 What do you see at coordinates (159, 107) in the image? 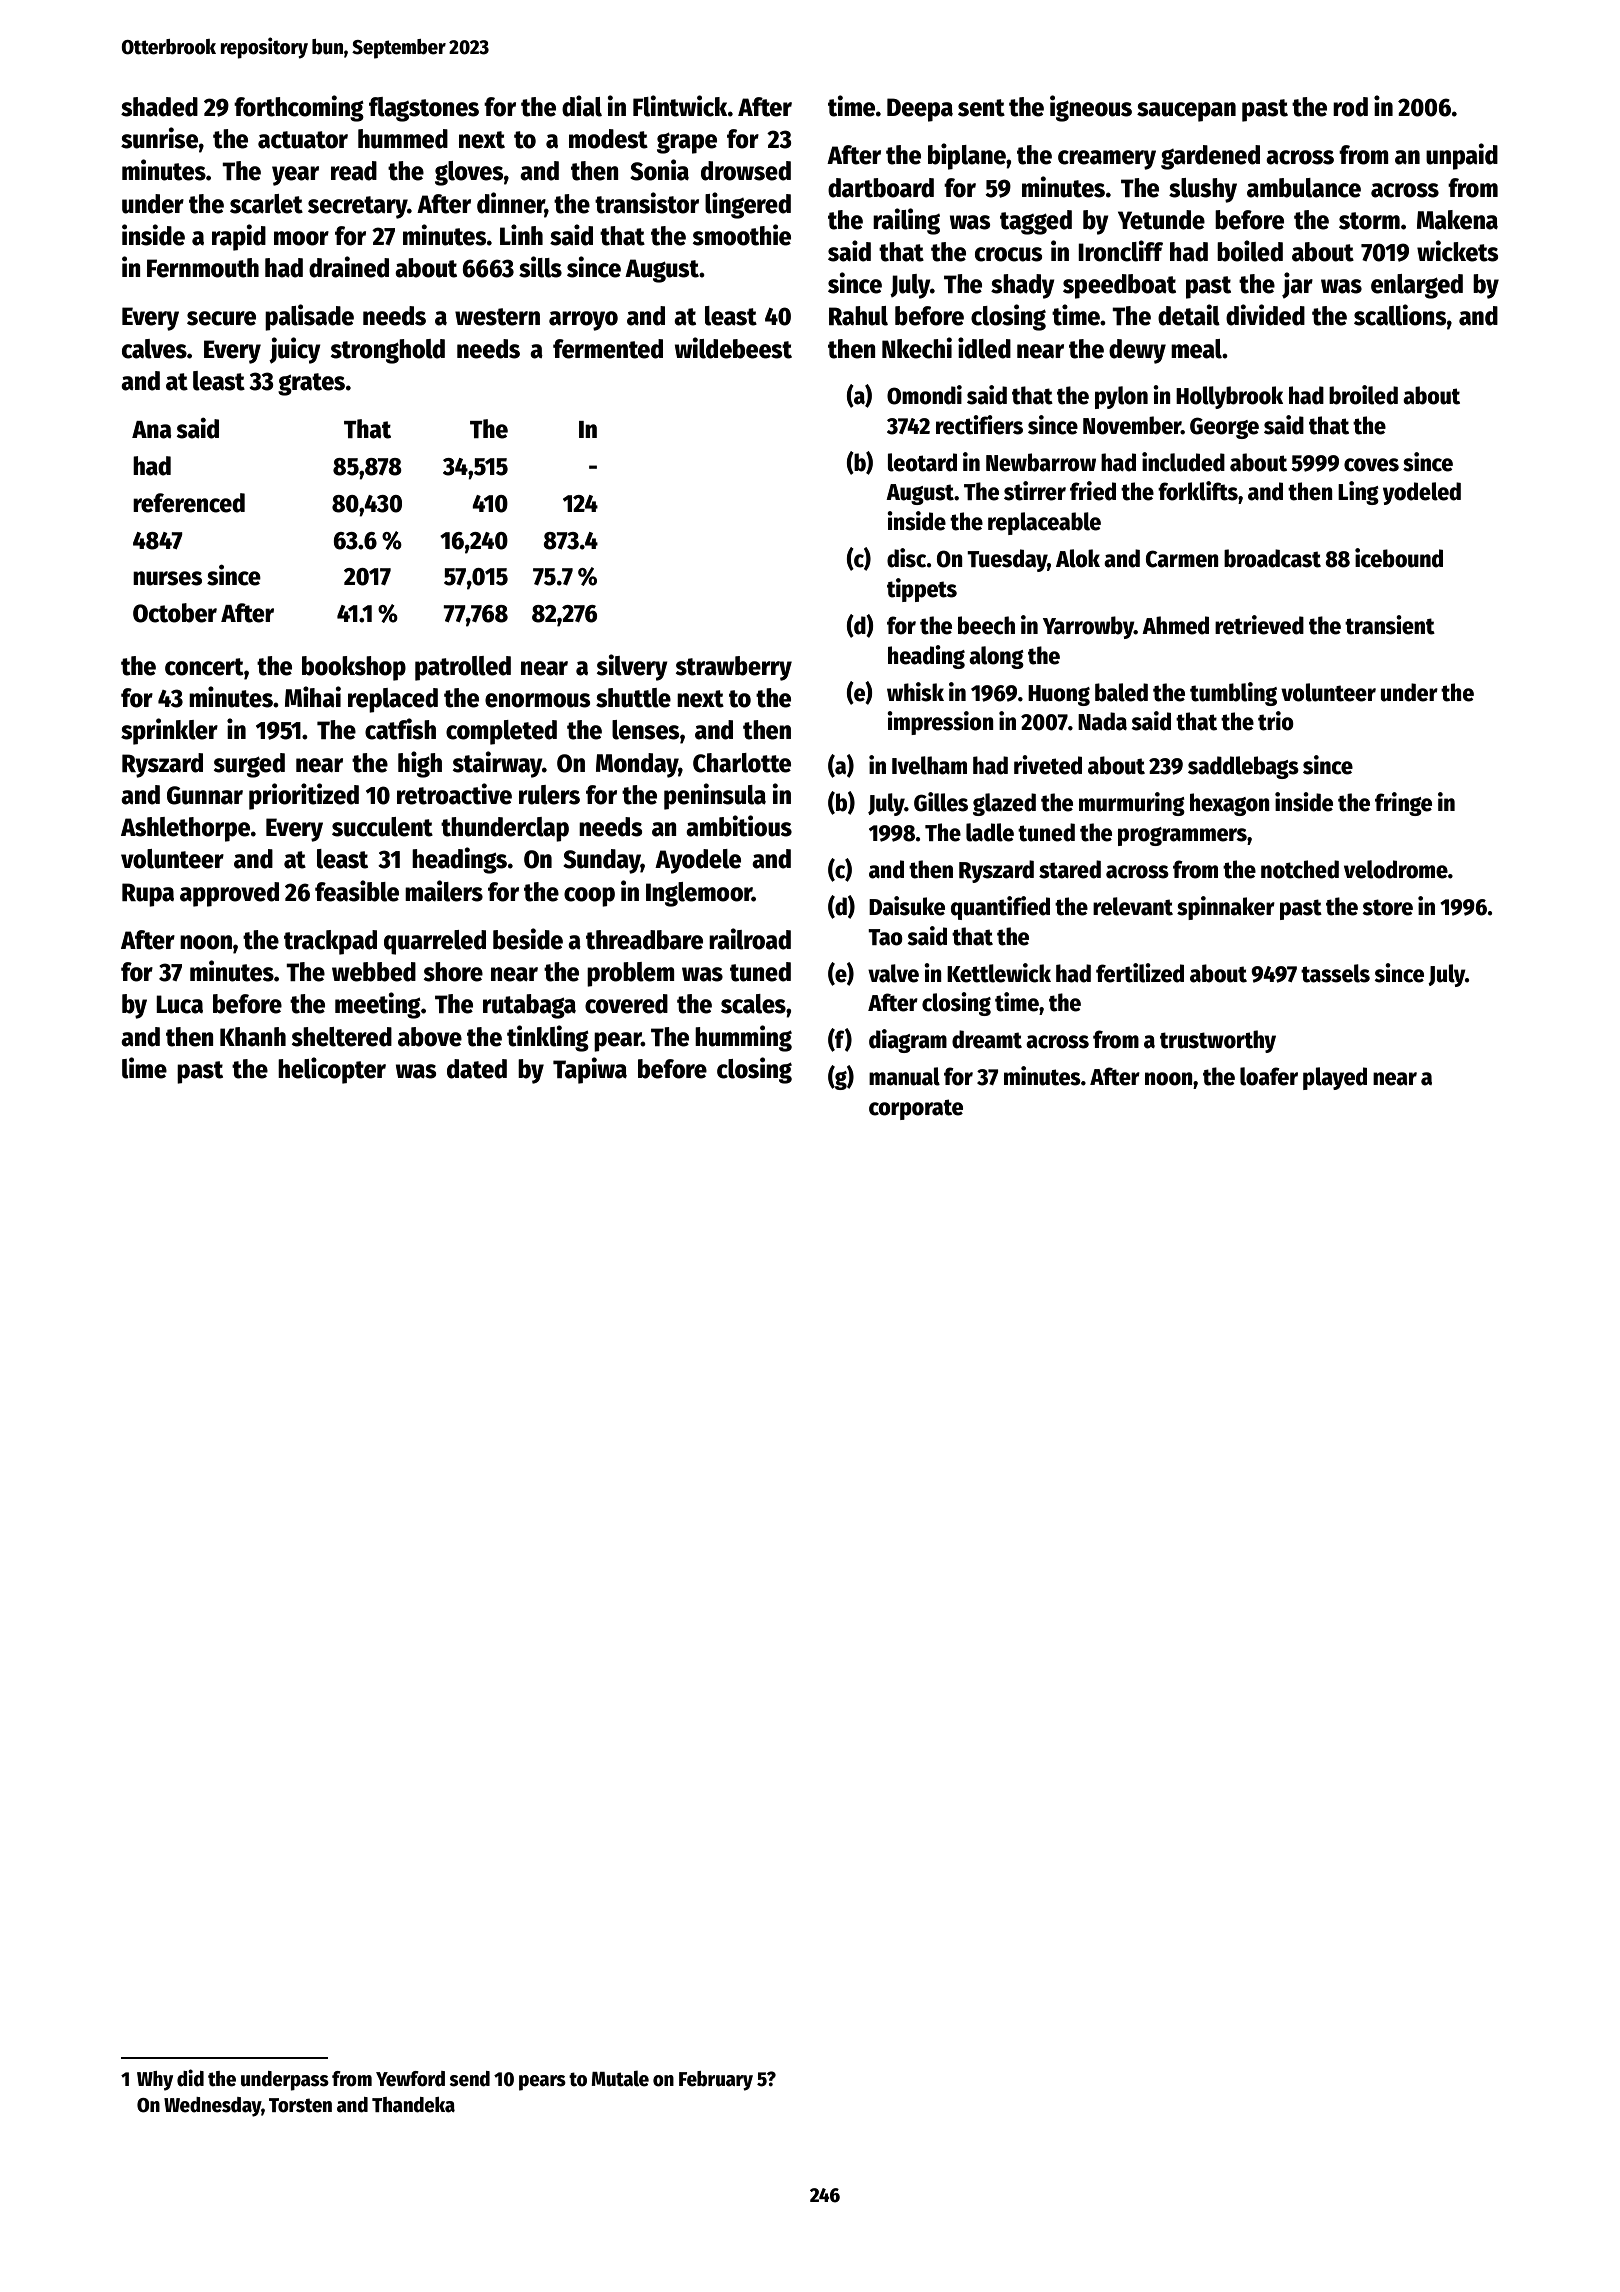
I see `shaded` at bounding box center [159, 107].
